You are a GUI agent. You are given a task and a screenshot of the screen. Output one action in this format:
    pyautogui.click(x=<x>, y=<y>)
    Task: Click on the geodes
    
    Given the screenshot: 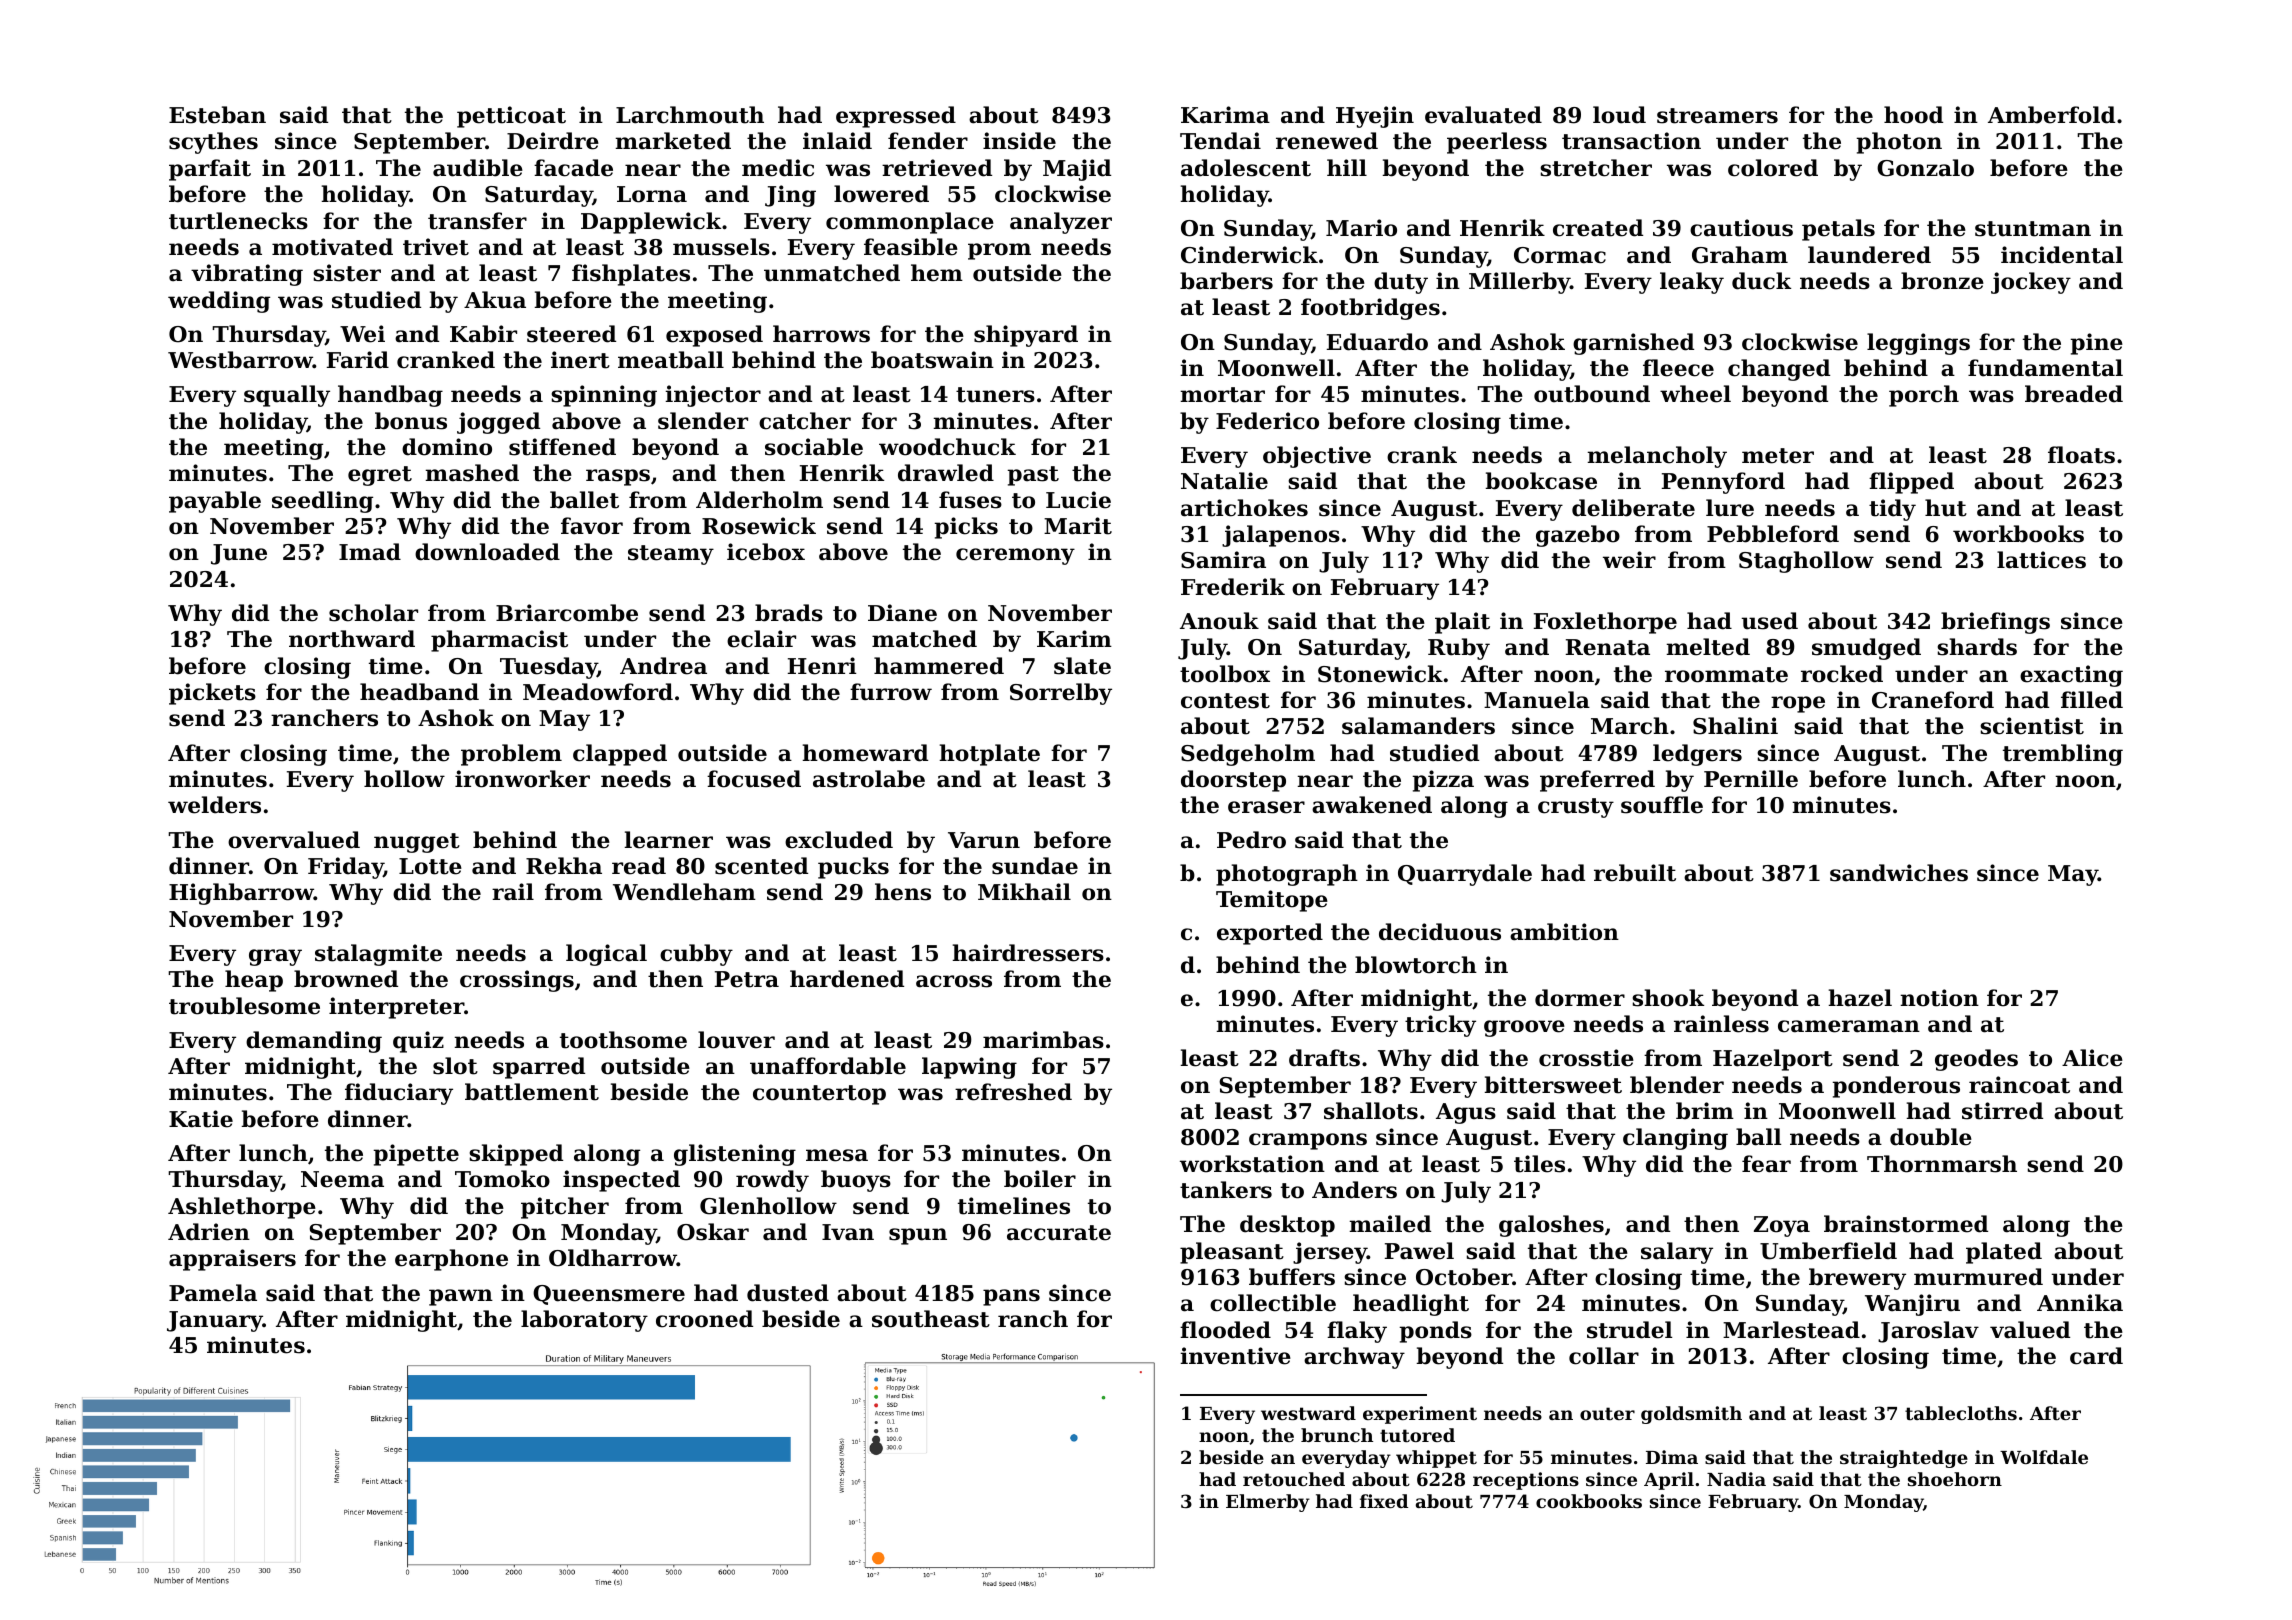 What is the action you would take?
    pyautogui.click(x=1976, y=1060)
